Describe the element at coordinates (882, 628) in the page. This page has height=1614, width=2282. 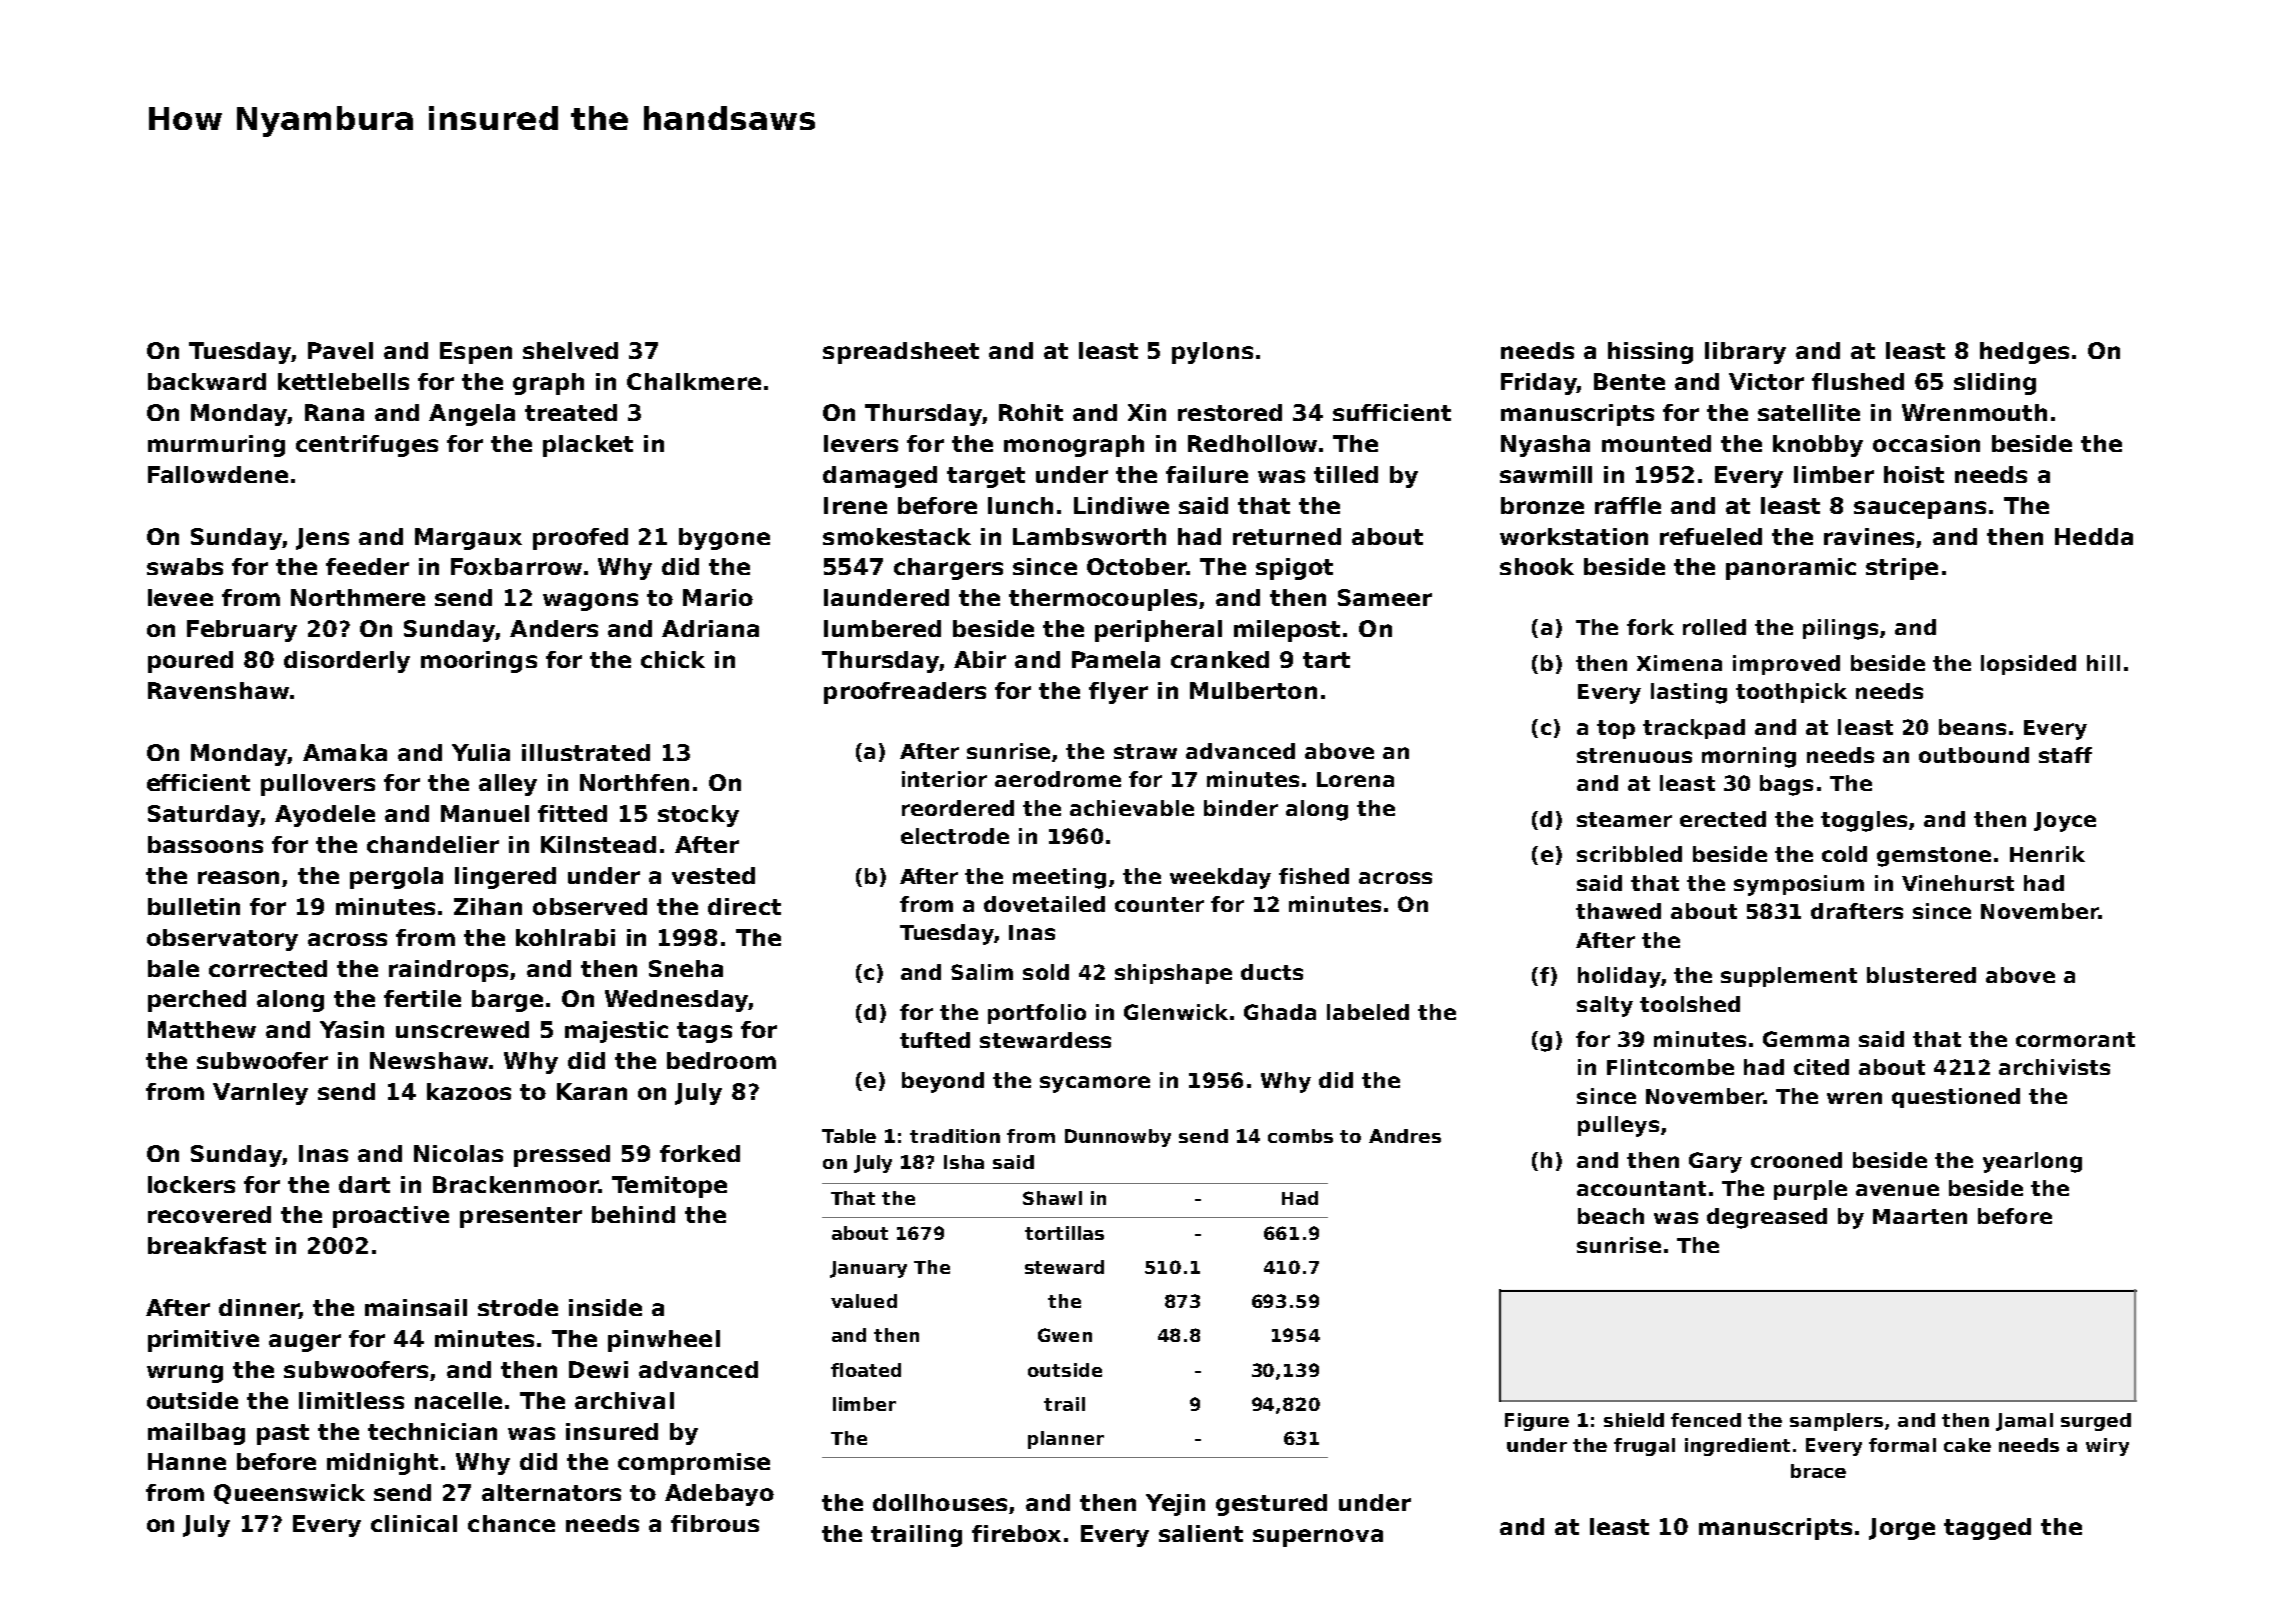
I see `lumbered` at that location.
